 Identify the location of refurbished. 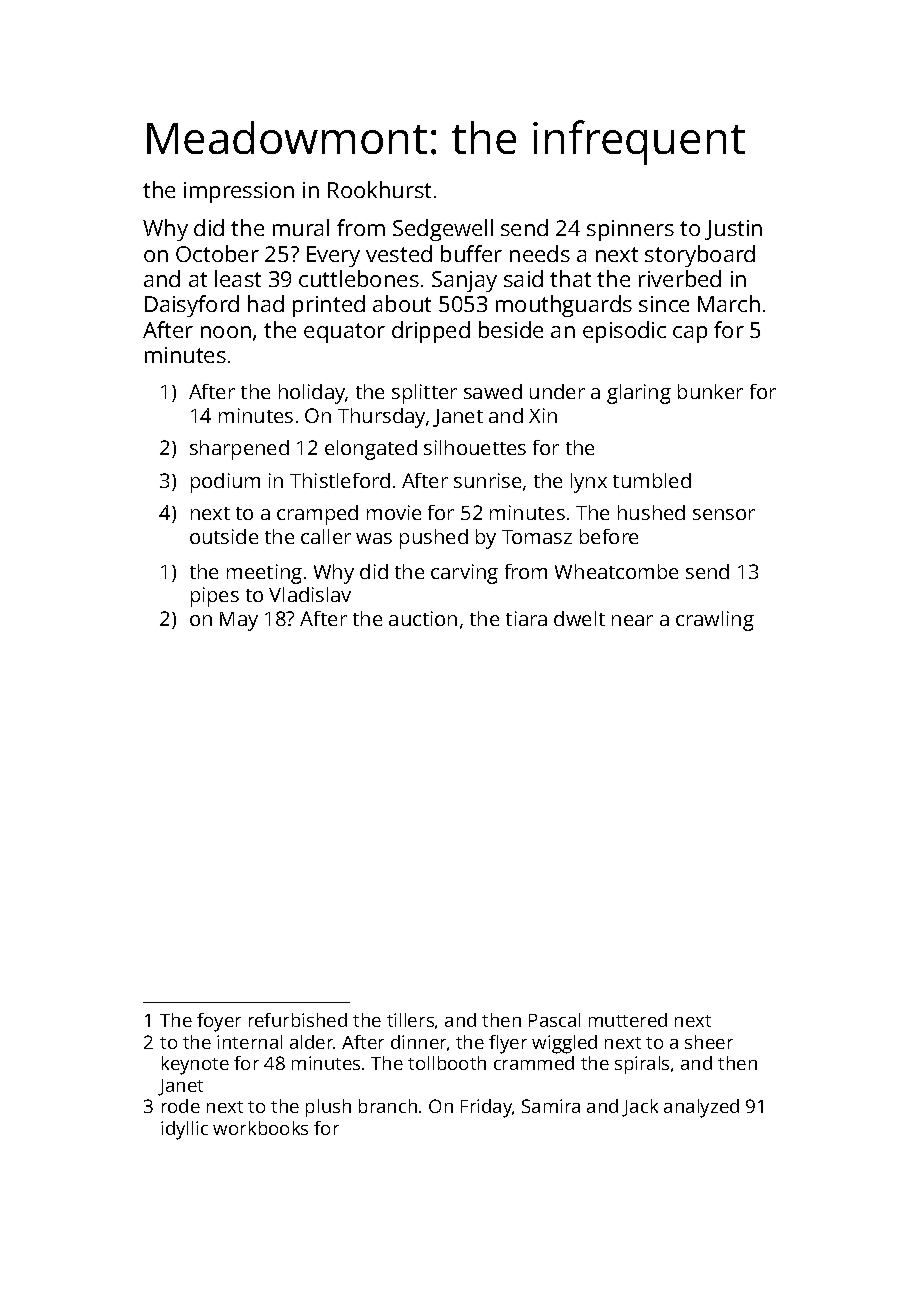
(298, 1020).
